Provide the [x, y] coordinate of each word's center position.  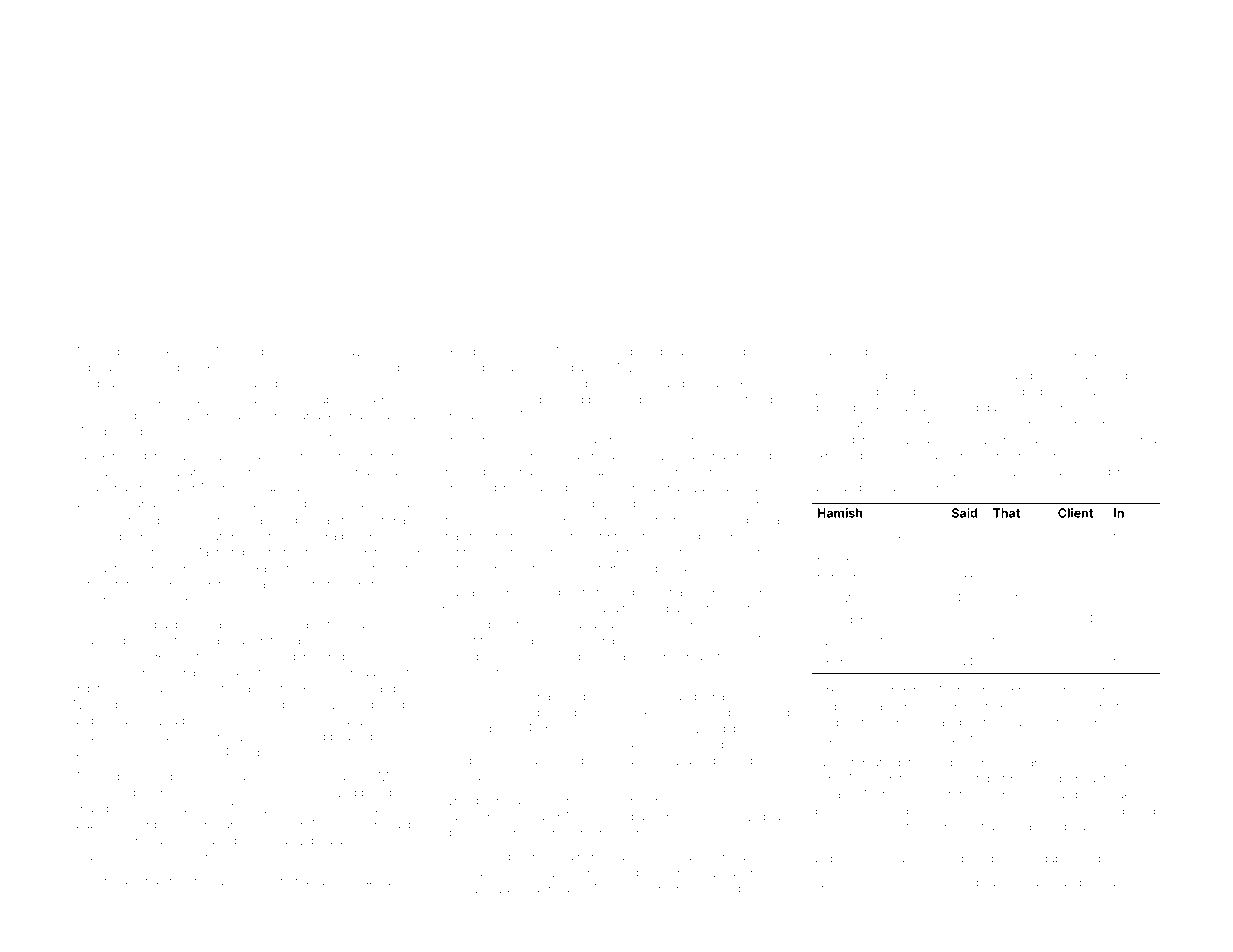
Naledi [617, 351]
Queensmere [253, 881]
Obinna [107, 488]
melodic [916, 351]
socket [163, 351]
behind [733, 760]
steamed [391, 416]
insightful [952, 763]
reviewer [1004, 472]
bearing [351, 738]
